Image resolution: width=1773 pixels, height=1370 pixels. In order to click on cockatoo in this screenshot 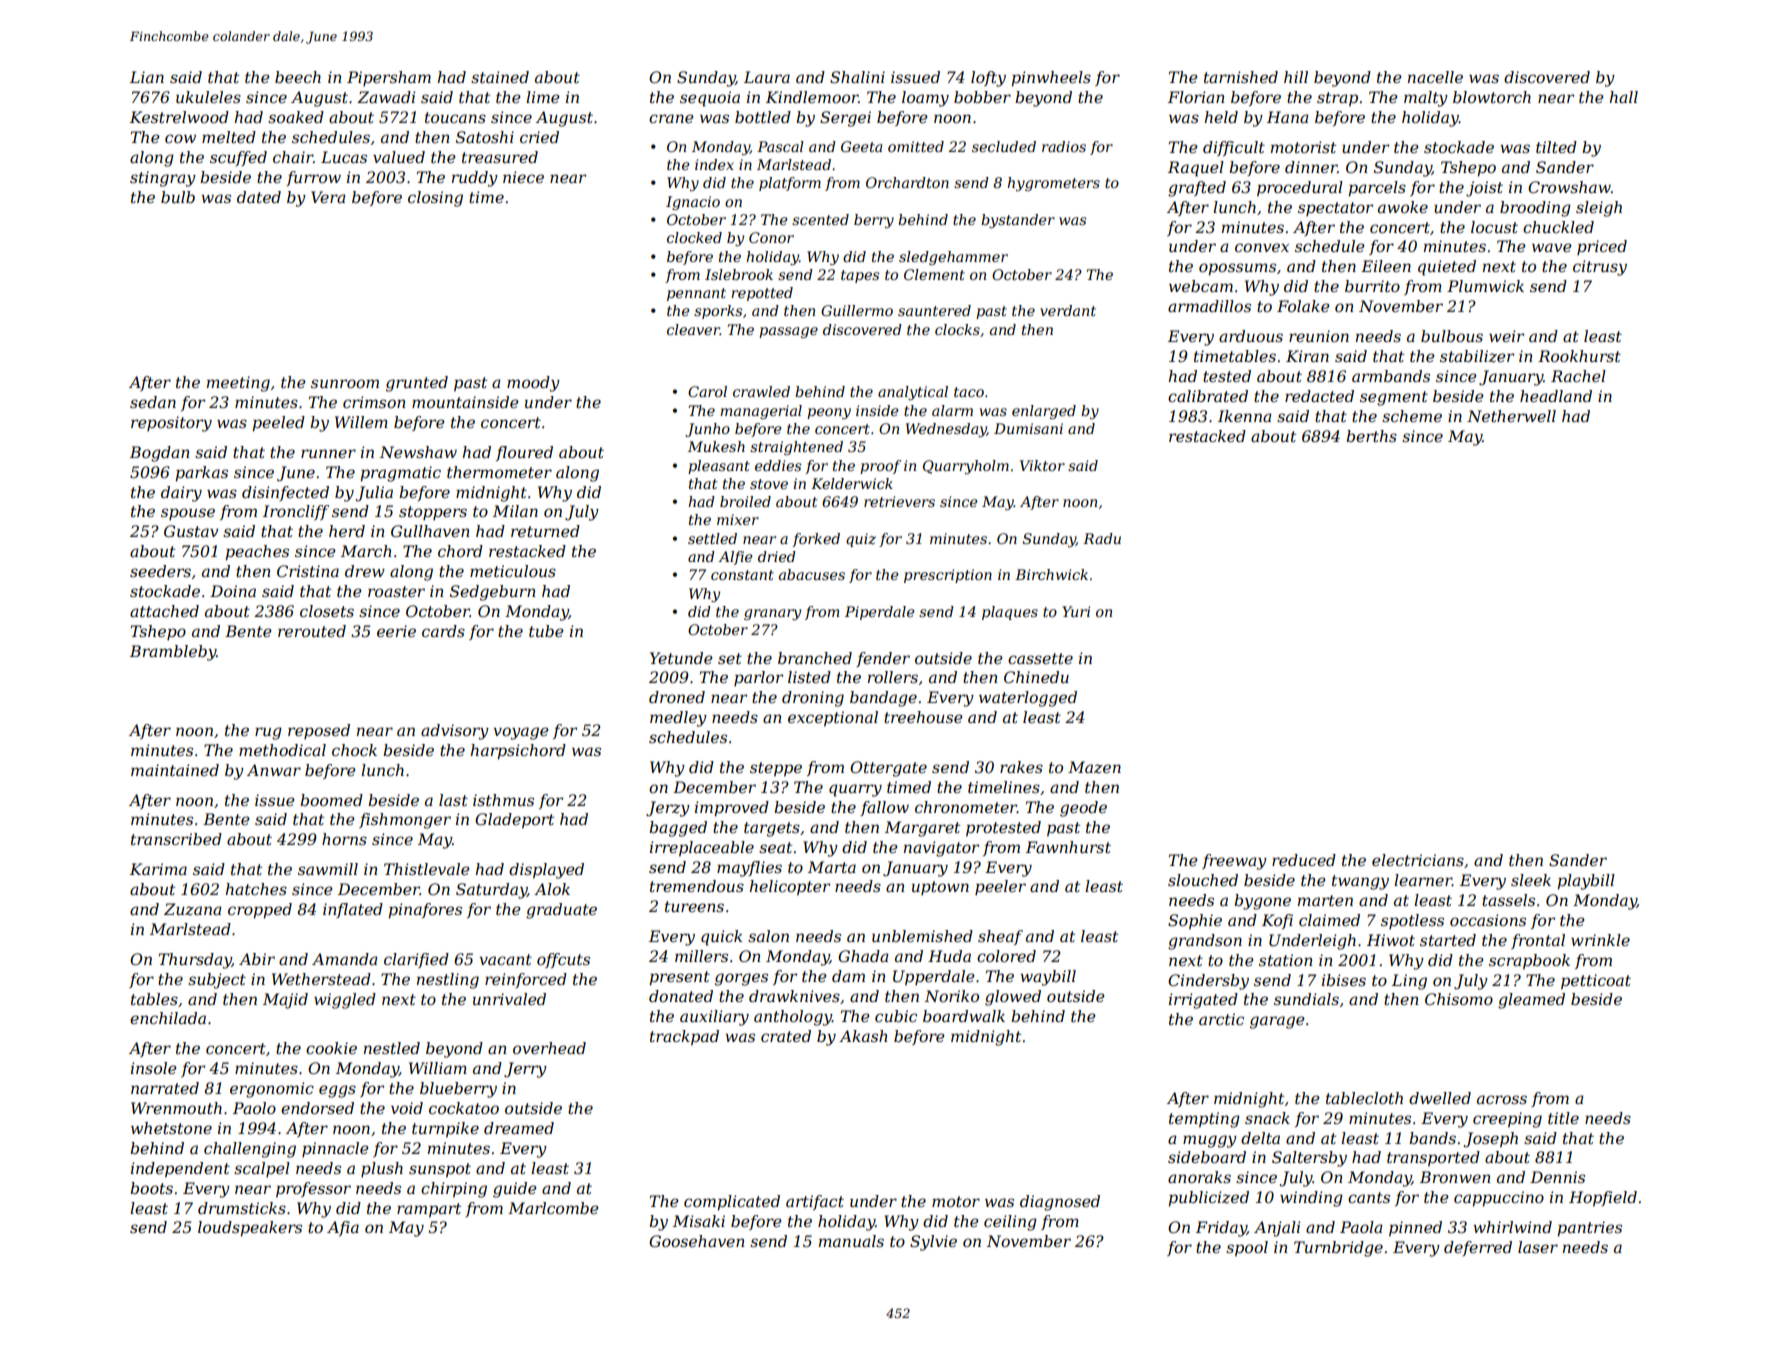, I will do `click(464, 1108)`.
